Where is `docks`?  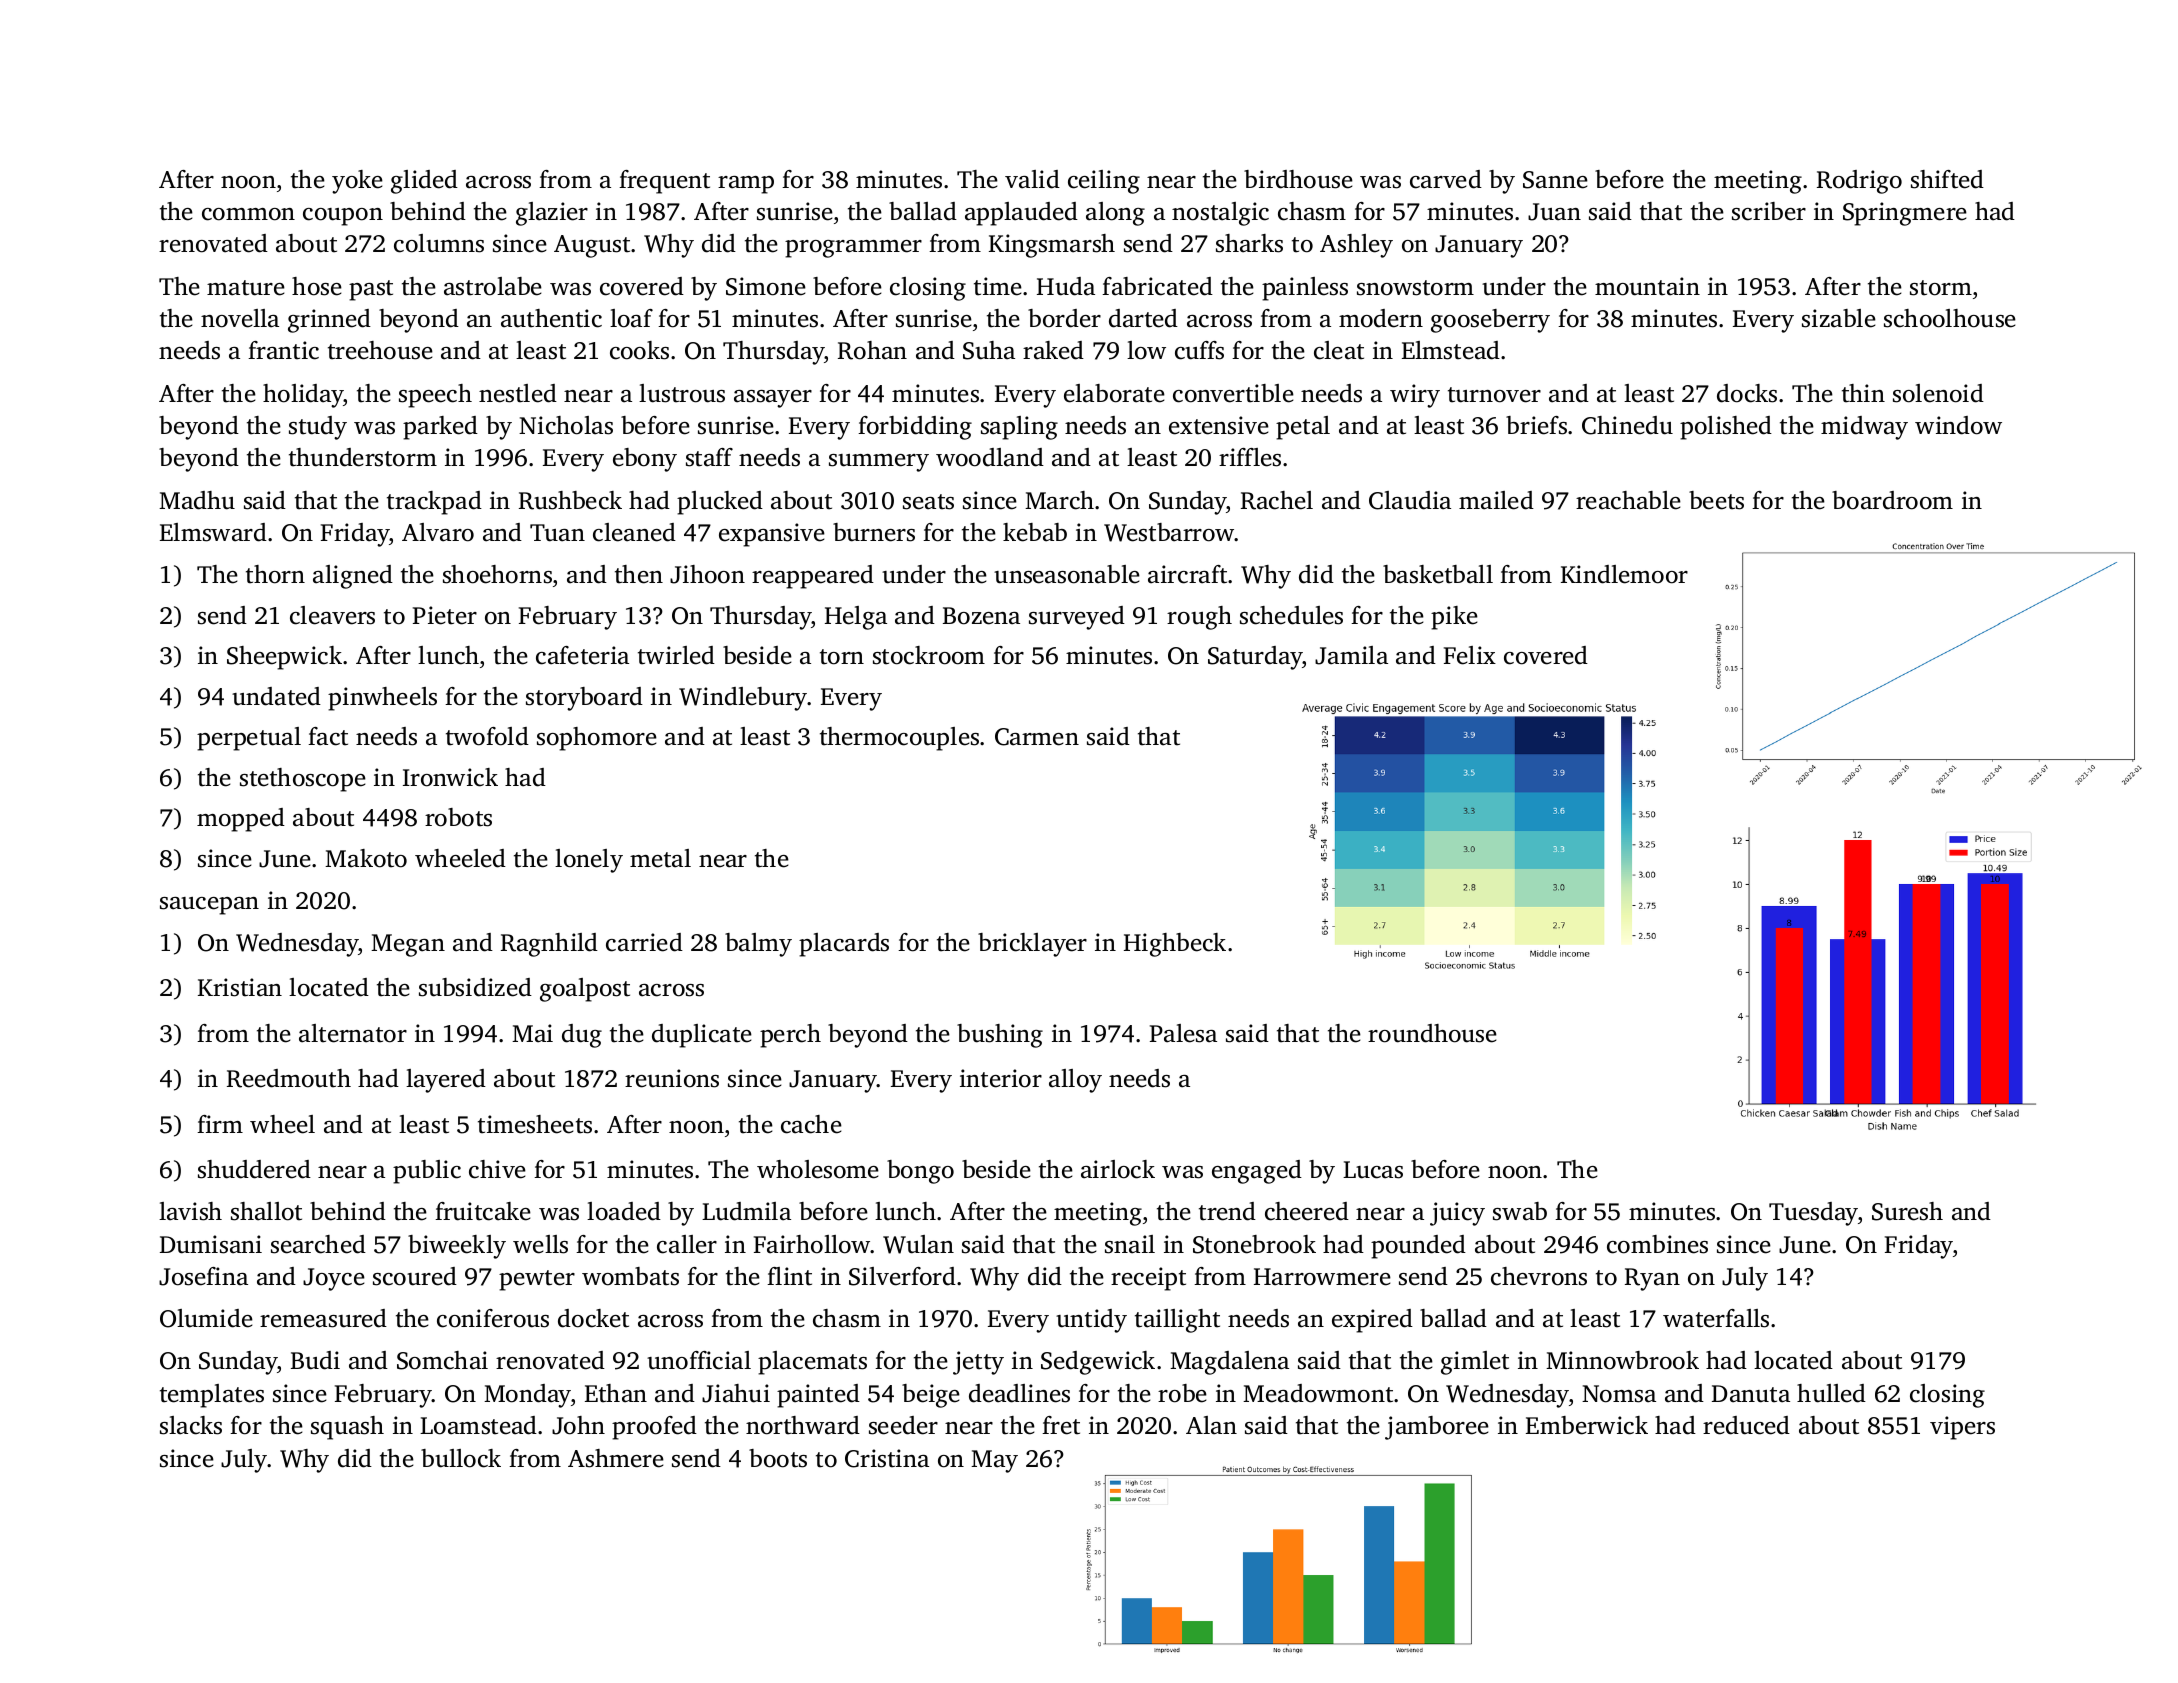 docks is located at coordinates (1747, 393).
